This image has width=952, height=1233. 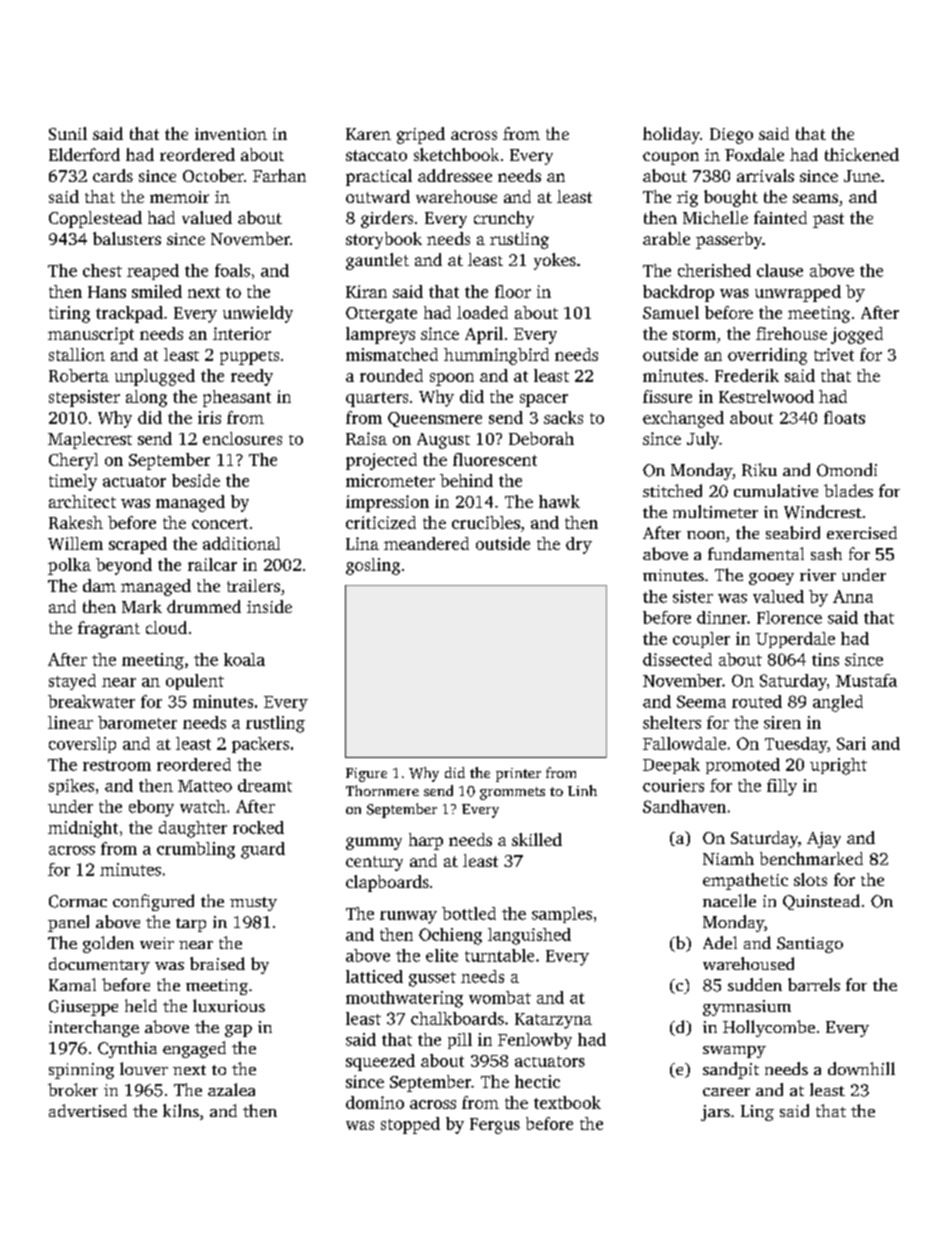 I want to click on Diego, so click(x=731, y=136).
